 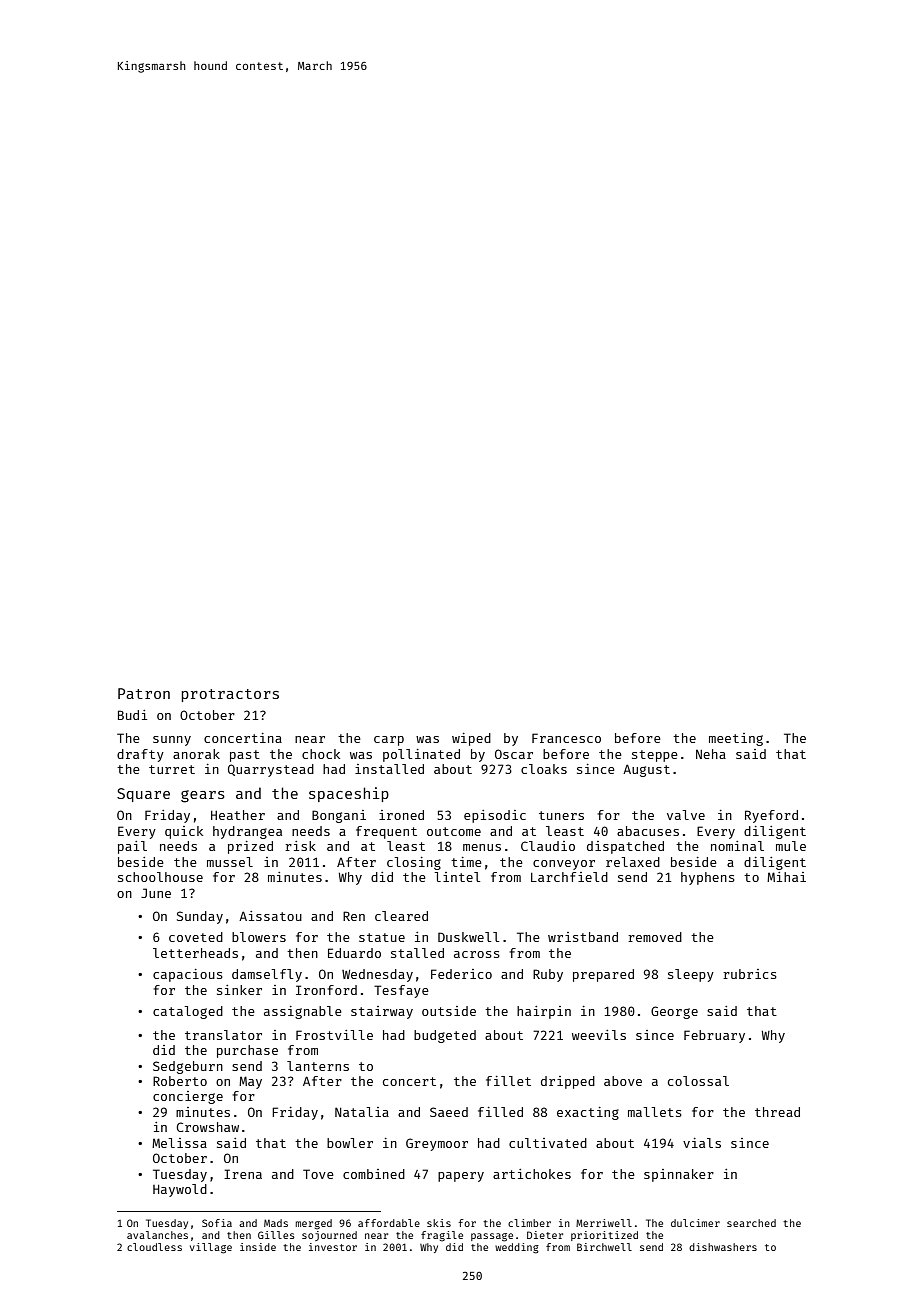 What do you see at coordinates (271, 770) in the page?
I see `Quarrystead` at bounding box center [271, 770].
